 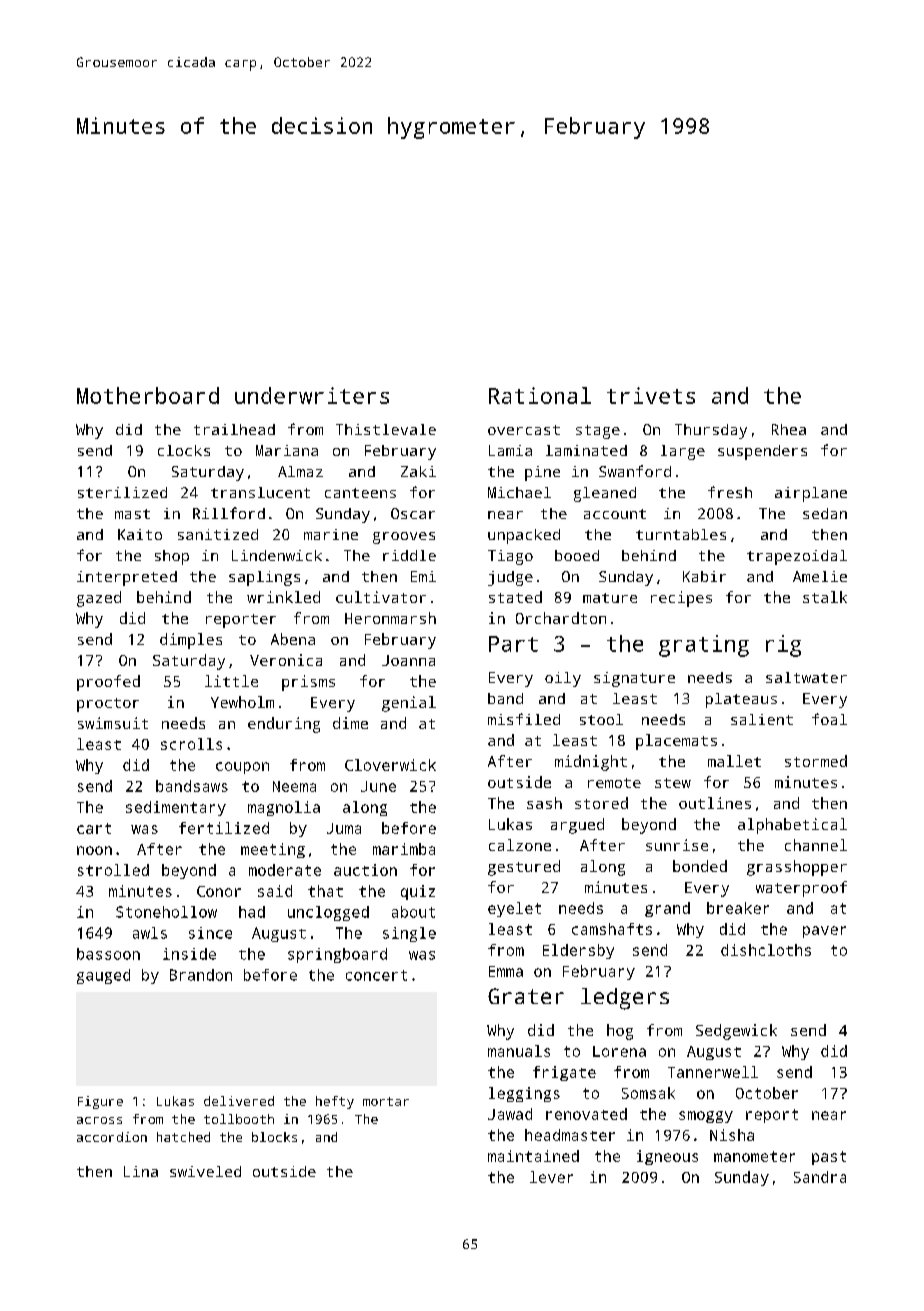 I want to click on sterilized, so click(x=122, y=492).
